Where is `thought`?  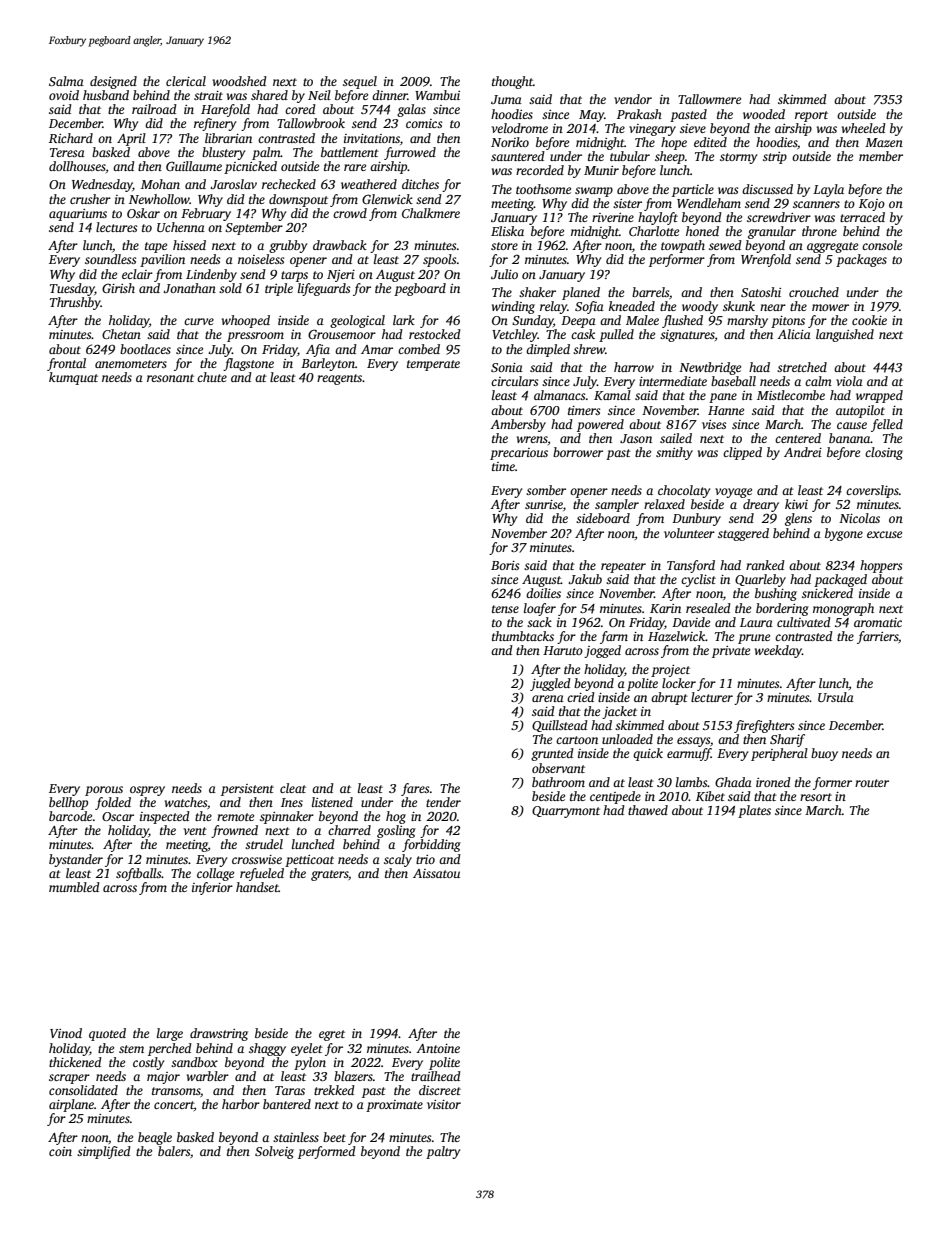
thought is located at coordinates (512, 82).
